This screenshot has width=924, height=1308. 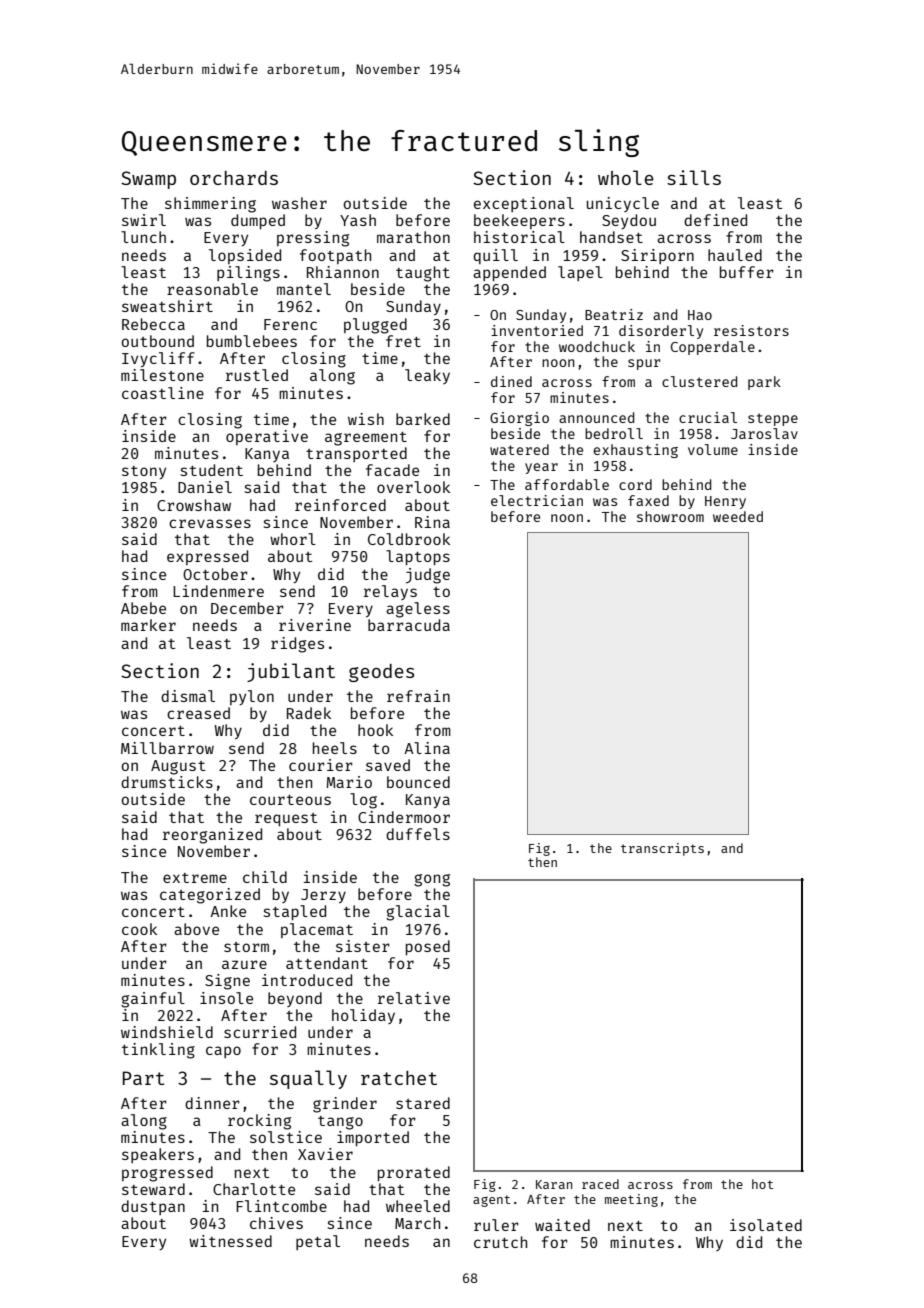 I want to click on transcripts, so click(x=662, y=849).
